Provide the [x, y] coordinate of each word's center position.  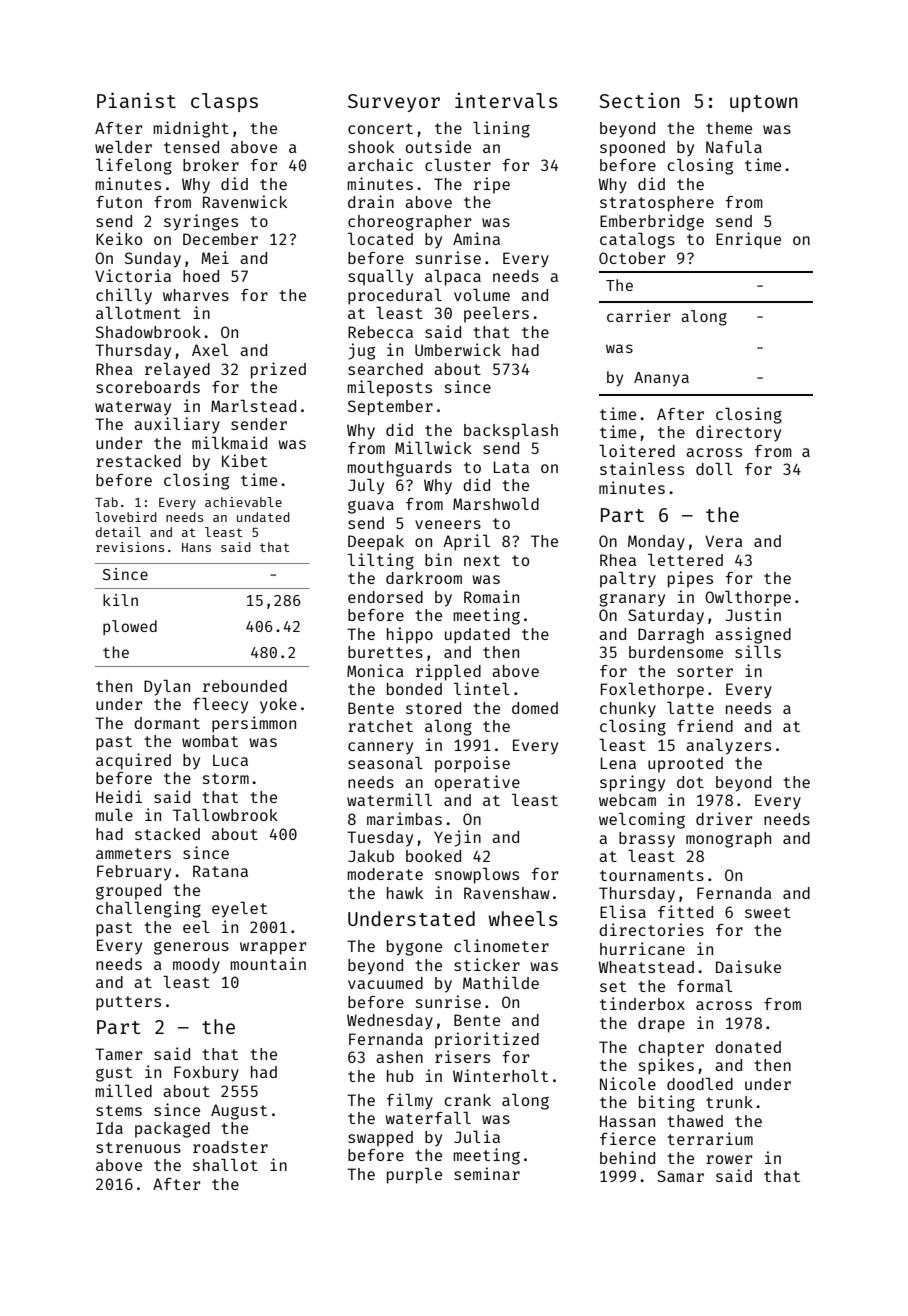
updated [477, 636]
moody [196, 966]
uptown [764, 103]
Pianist [136, 100]
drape [661, 1025]
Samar [680, 1176]
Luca [230, 760]
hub [400, 1076]
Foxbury [206, 1074]
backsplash [511, 432]
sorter [705, 671]
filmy [410, 1101]
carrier [639, 316]
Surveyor [394, 103]
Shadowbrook [148, 332]
